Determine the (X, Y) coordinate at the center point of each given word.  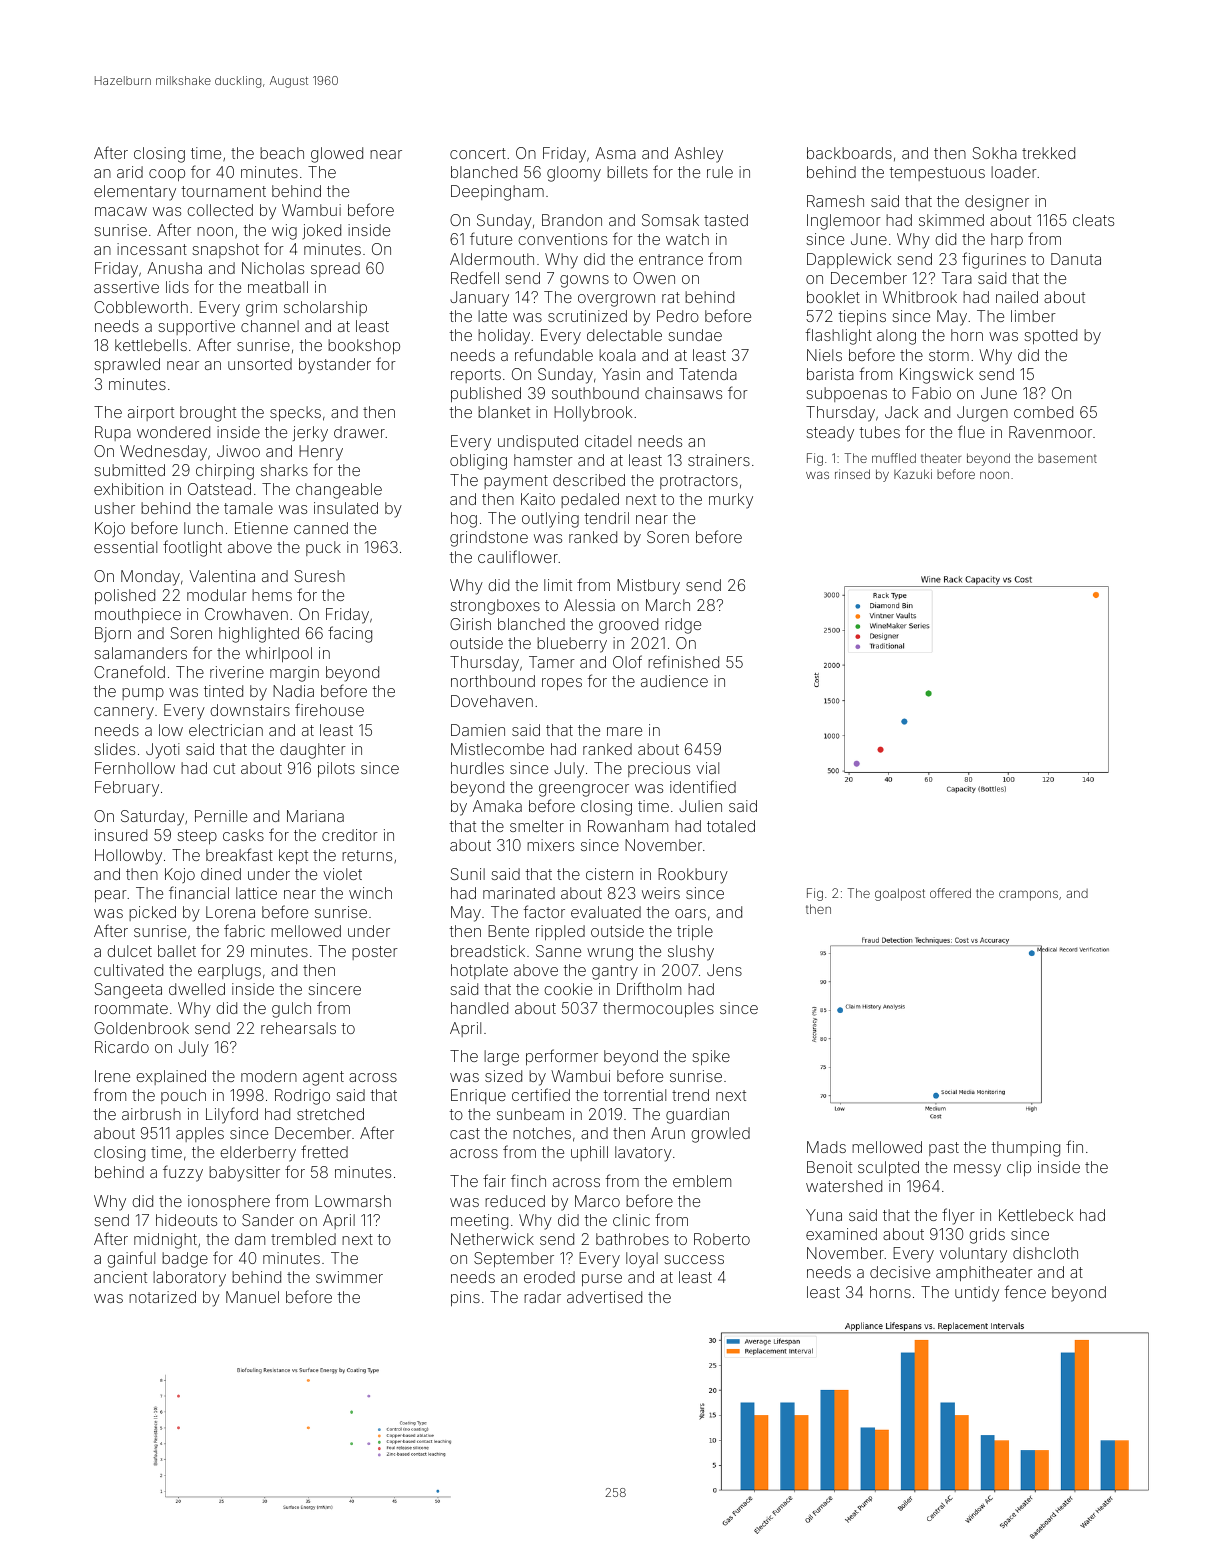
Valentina (222, 576)
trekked (1048, 153)
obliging (478, 462)
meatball (278, 287)
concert (478, 153)
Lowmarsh (353, 1201)
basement (1067, 458)
